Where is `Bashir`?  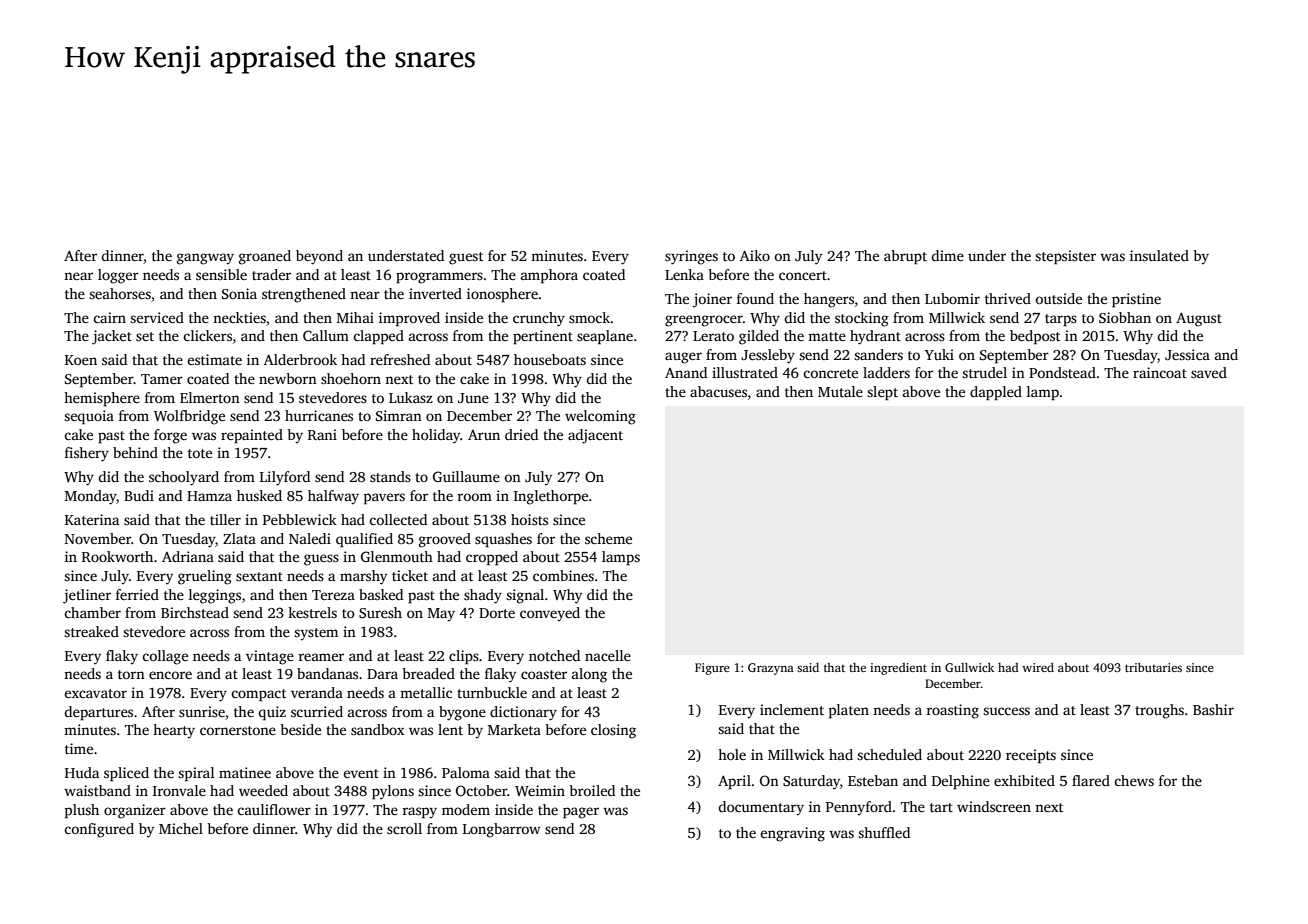
Bashir is located at coordinates (1213, 709).
